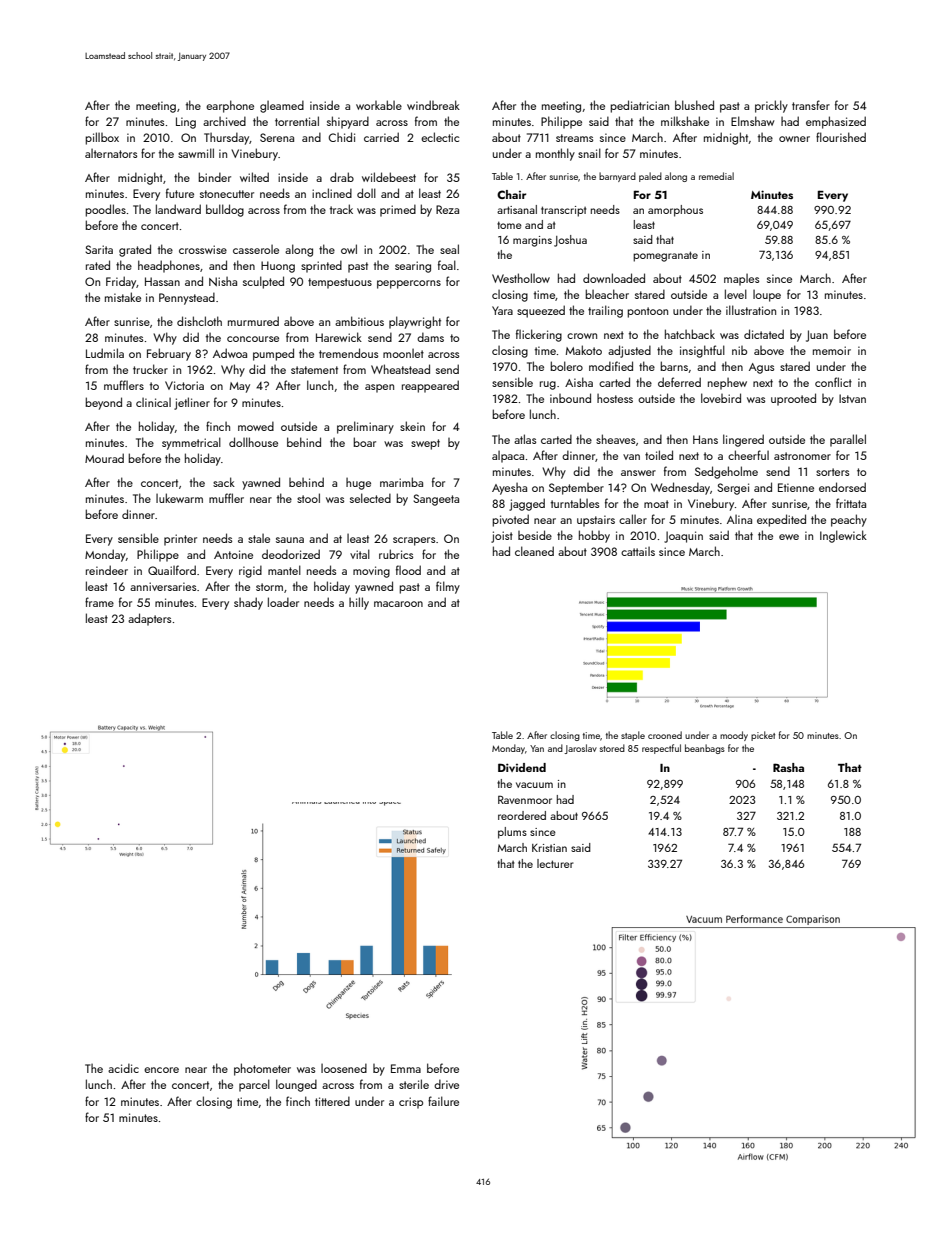 The width and height of the page is (952, 1233). Describe the element at coordinates (254, 177) in the page. I see `wilted` at that location.
